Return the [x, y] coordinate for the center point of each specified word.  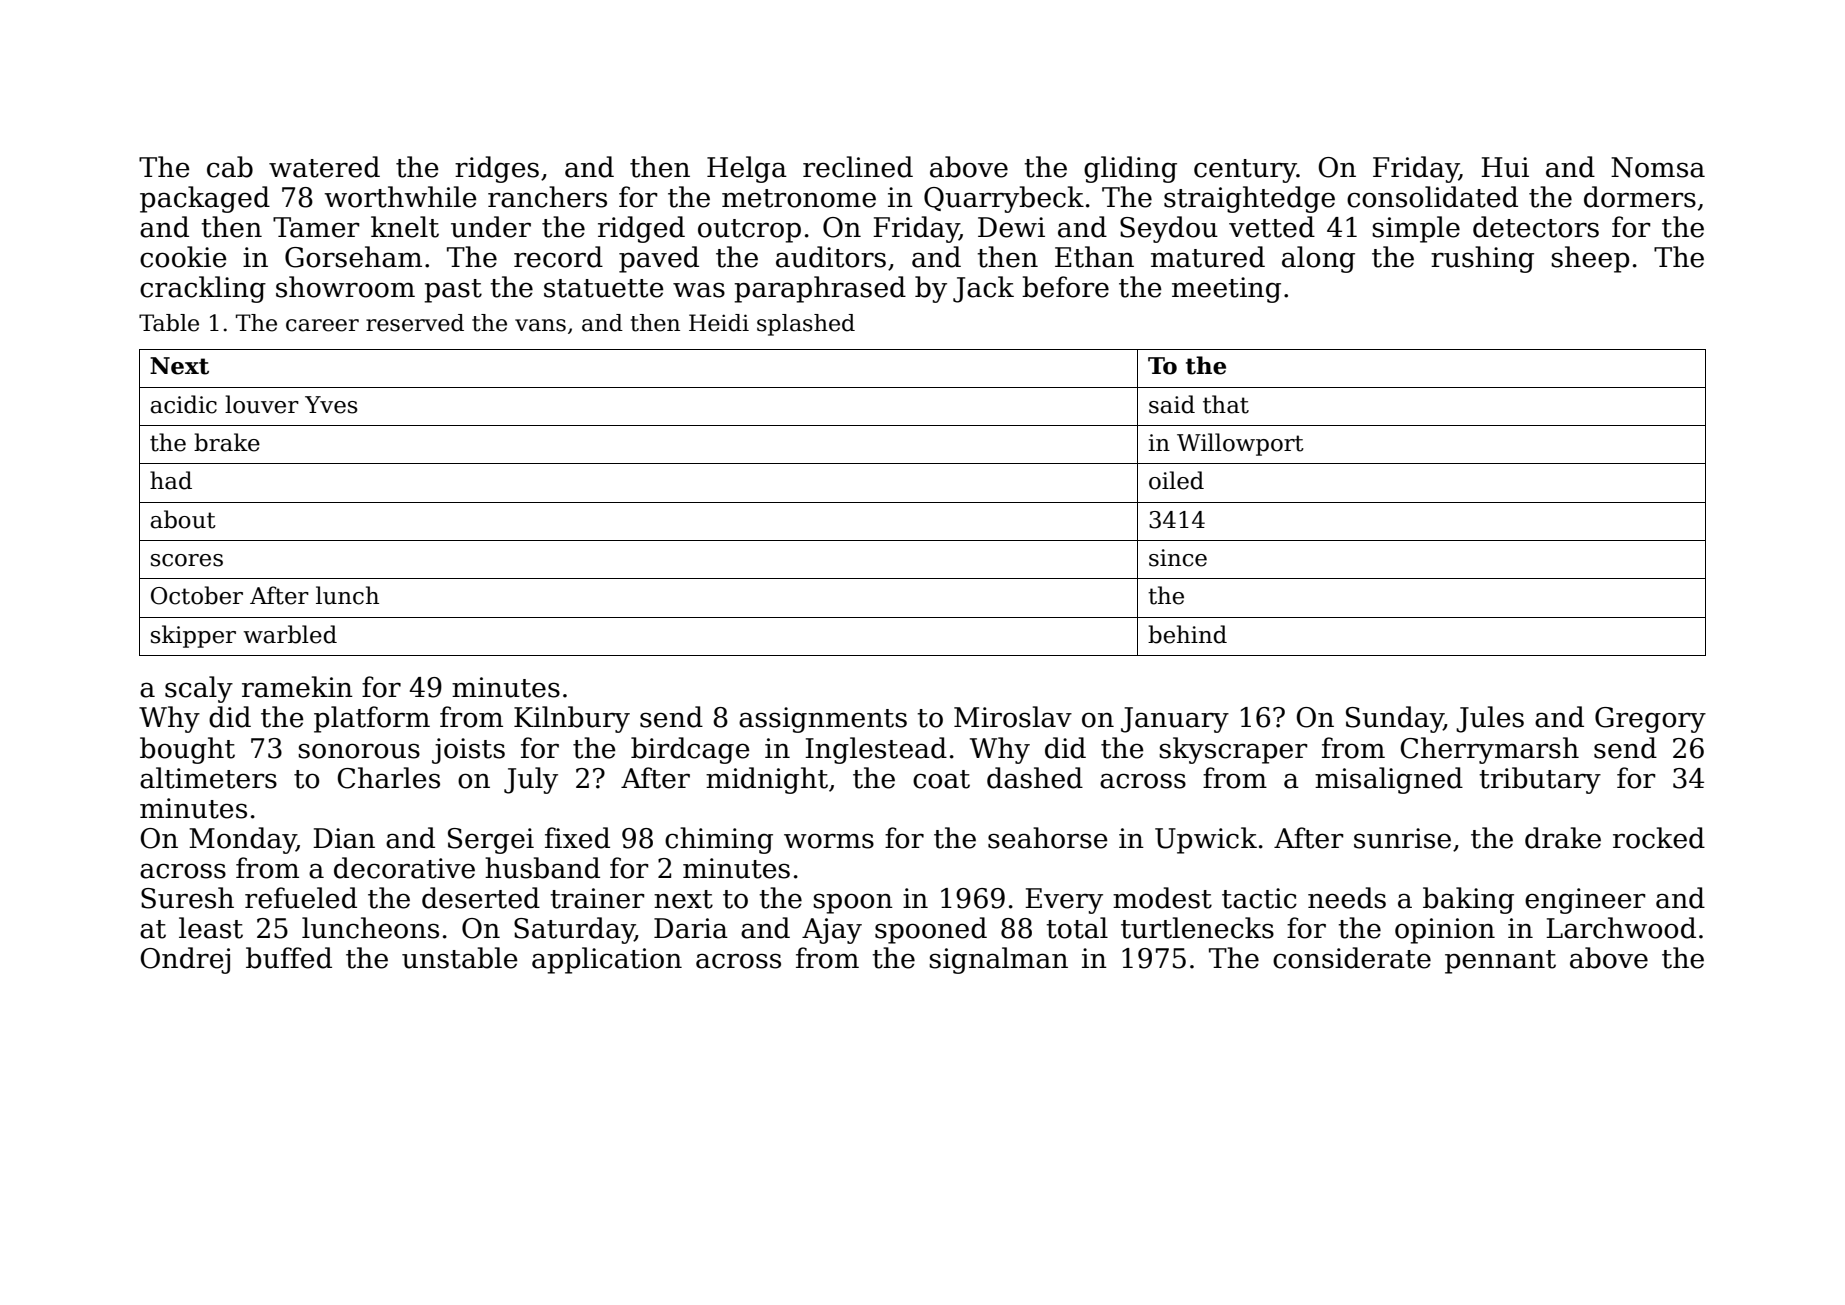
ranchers [547, 197]
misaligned [1389, 780]
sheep [1590, 259]
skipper [193, 636]
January [1175, 720]
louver [262, 404]
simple [1416, 229]
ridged [641, 229]
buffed [289, 958]
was [699, 290]
